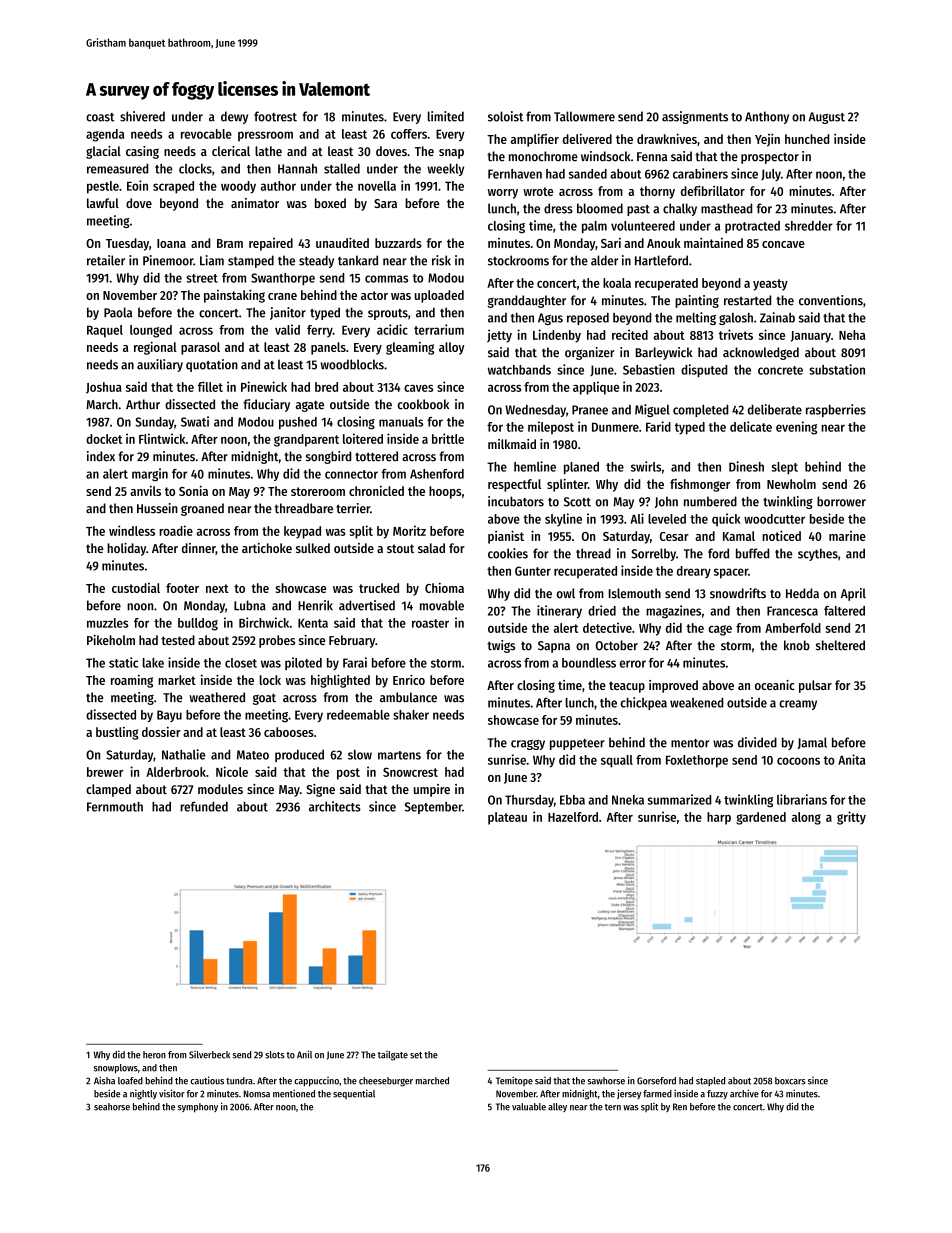 Image resolution: width=952 pixels, height=1233 pixels. What do you see at coordinates (299, 755) in the screenshot?
I see `produced` at bounding box center [299, 755].
